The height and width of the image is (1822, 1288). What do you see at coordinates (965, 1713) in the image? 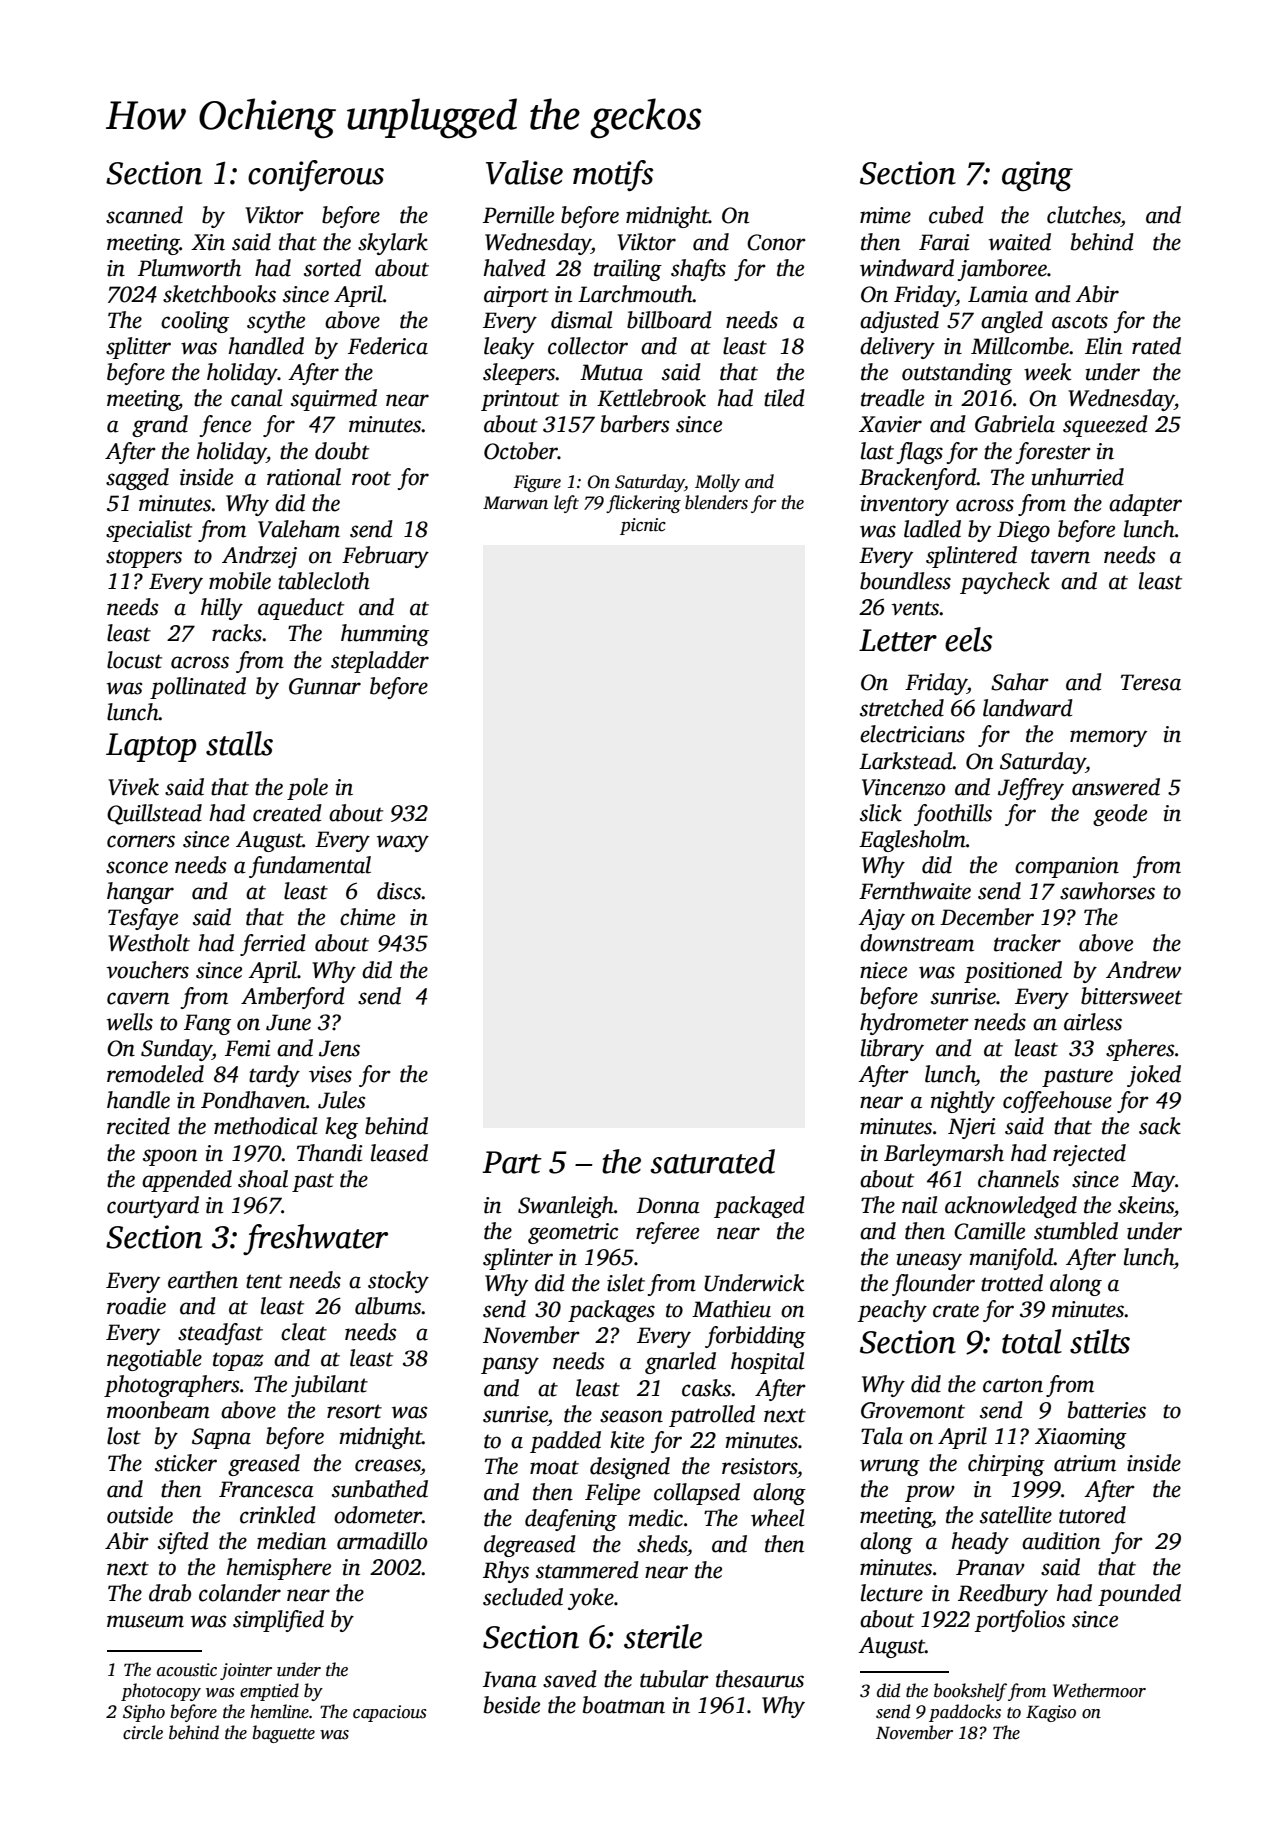
I see `paddocks` at bounding box center [965, 1713].
